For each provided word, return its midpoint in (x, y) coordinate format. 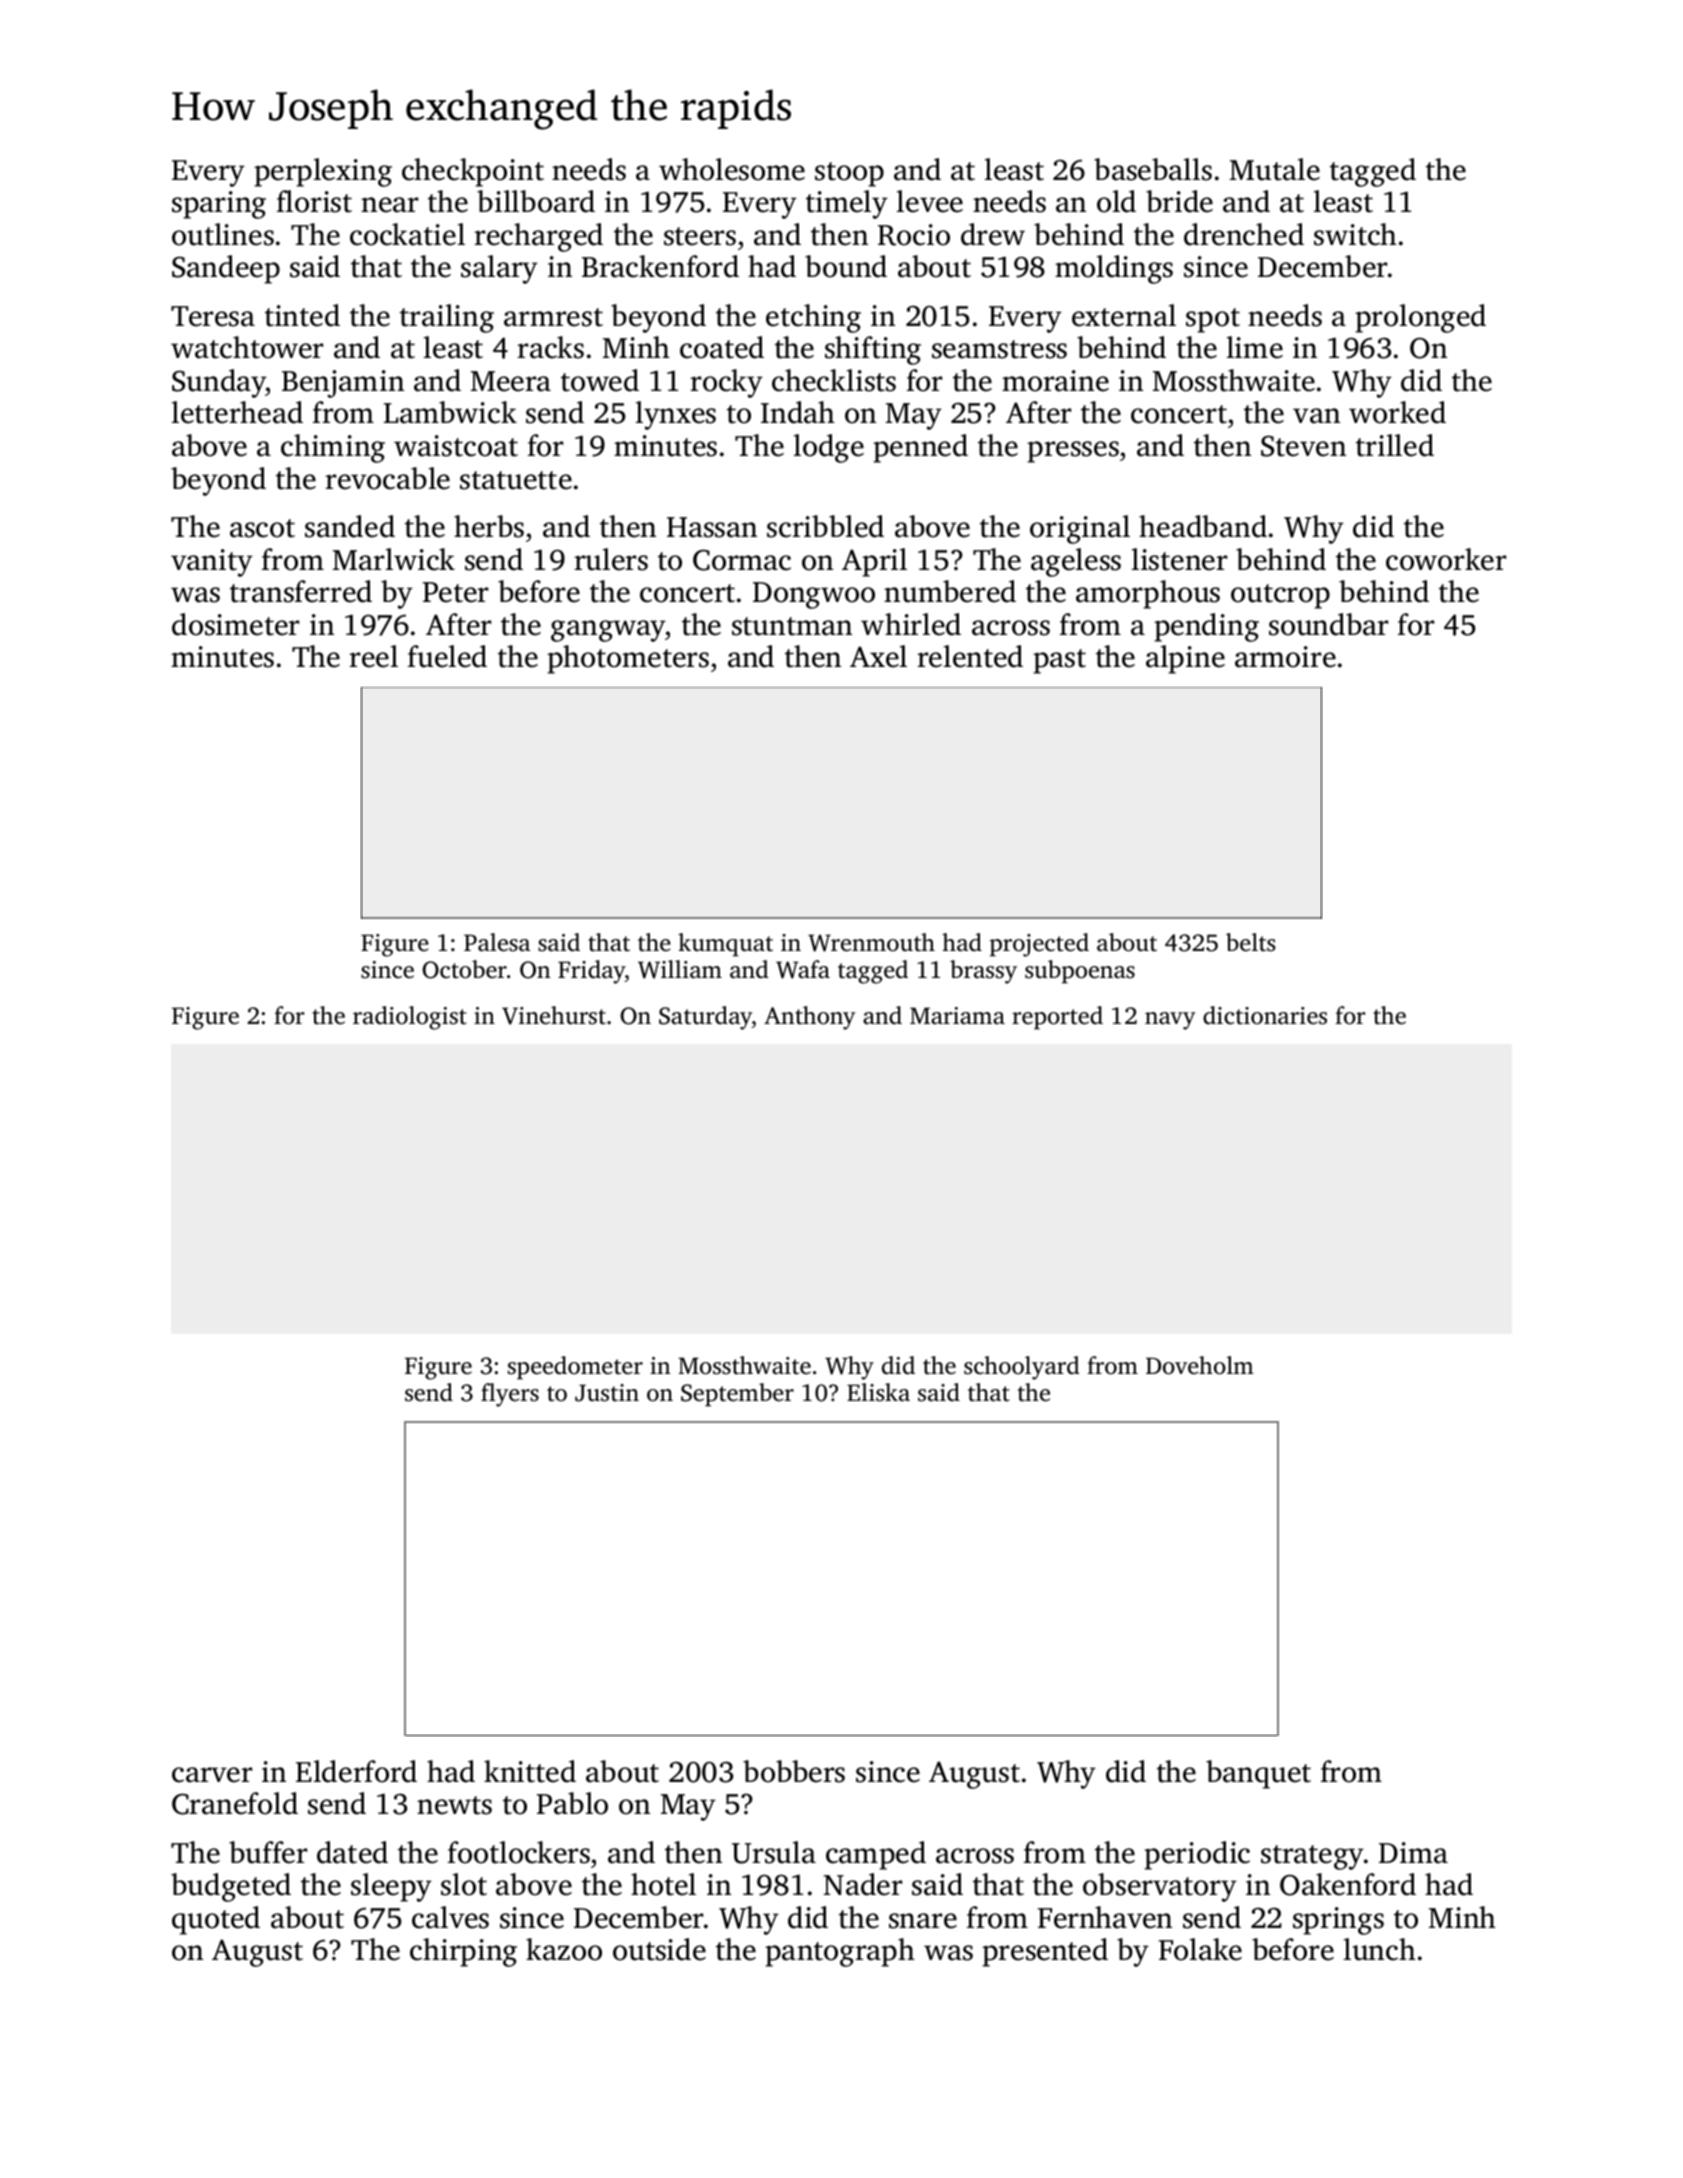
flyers (510, 1395)
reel (373, 656)
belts (1251, 942)
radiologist (410, 1018)
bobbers (794, 1771)
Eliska (878, 1392)
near (390, 205)
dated (352, 1852)
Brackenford (660, 266)
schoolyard (1022, 1368)
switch (1355, 234)
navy (1170, 1021)
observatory (1160, 1887)
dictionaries (1265, 1015)
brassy (983, 972)
